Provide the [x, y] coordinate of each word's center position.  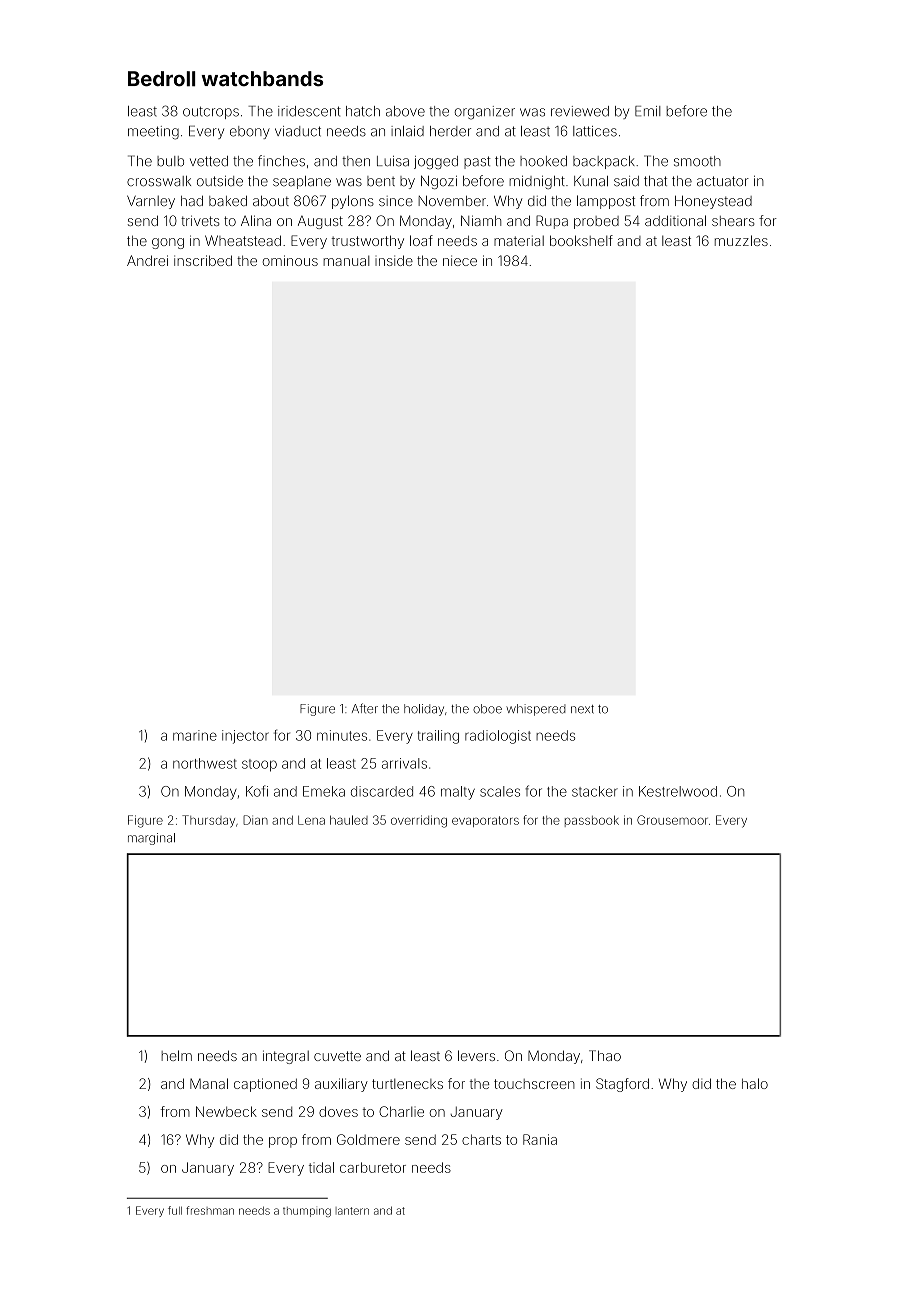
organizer [485, 113]
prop [283, 1142]
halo [755, 1083]
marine [195, 735]
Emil [648, 111]
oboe [487, 709]
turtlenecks [407, 1083]
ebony [250, 132]
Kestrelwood [678, 791]
